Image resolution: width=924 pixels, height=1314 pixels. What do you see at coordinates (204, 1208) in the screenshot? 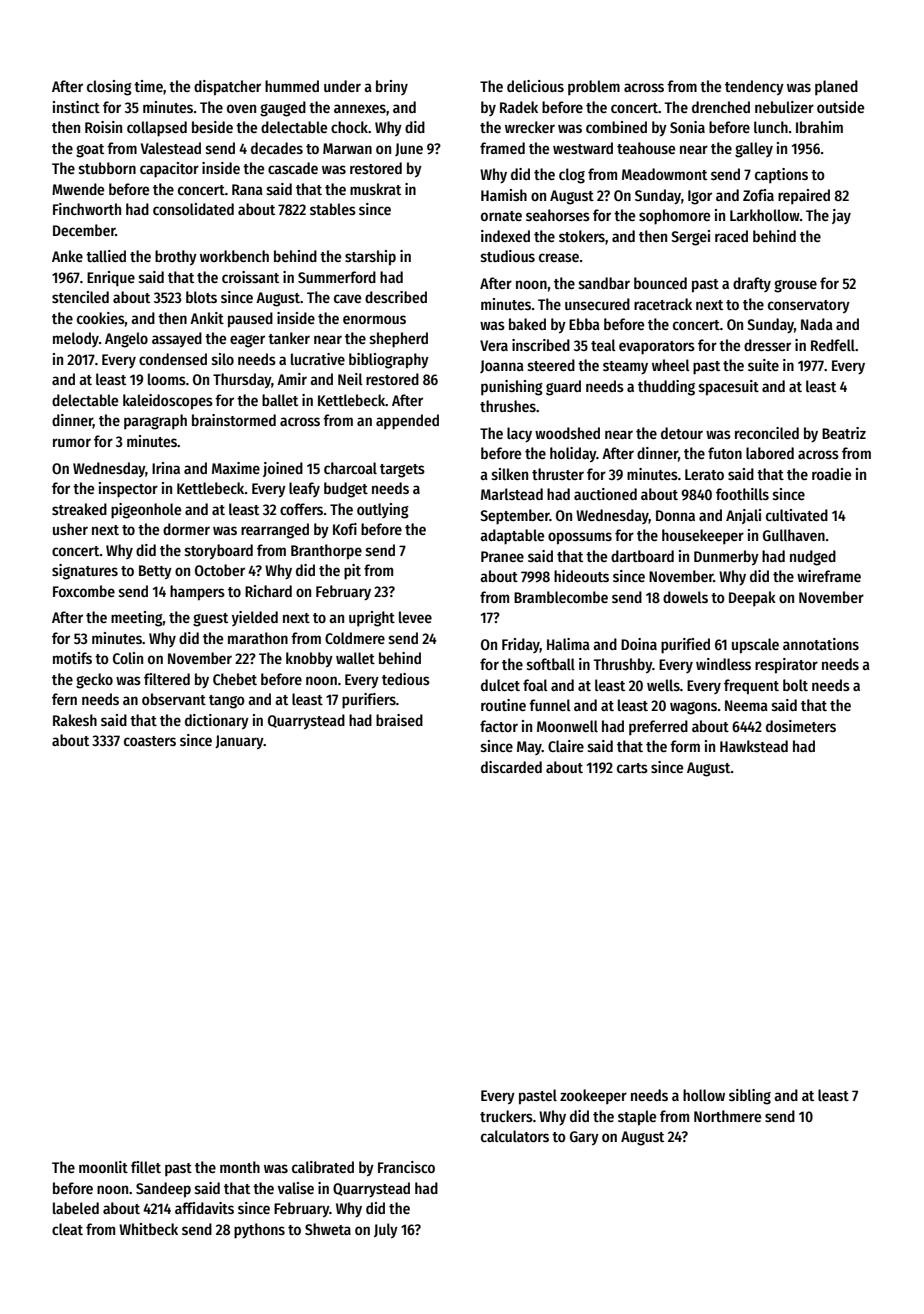
I see `affidavits` at bounding box center [204, 1208].
